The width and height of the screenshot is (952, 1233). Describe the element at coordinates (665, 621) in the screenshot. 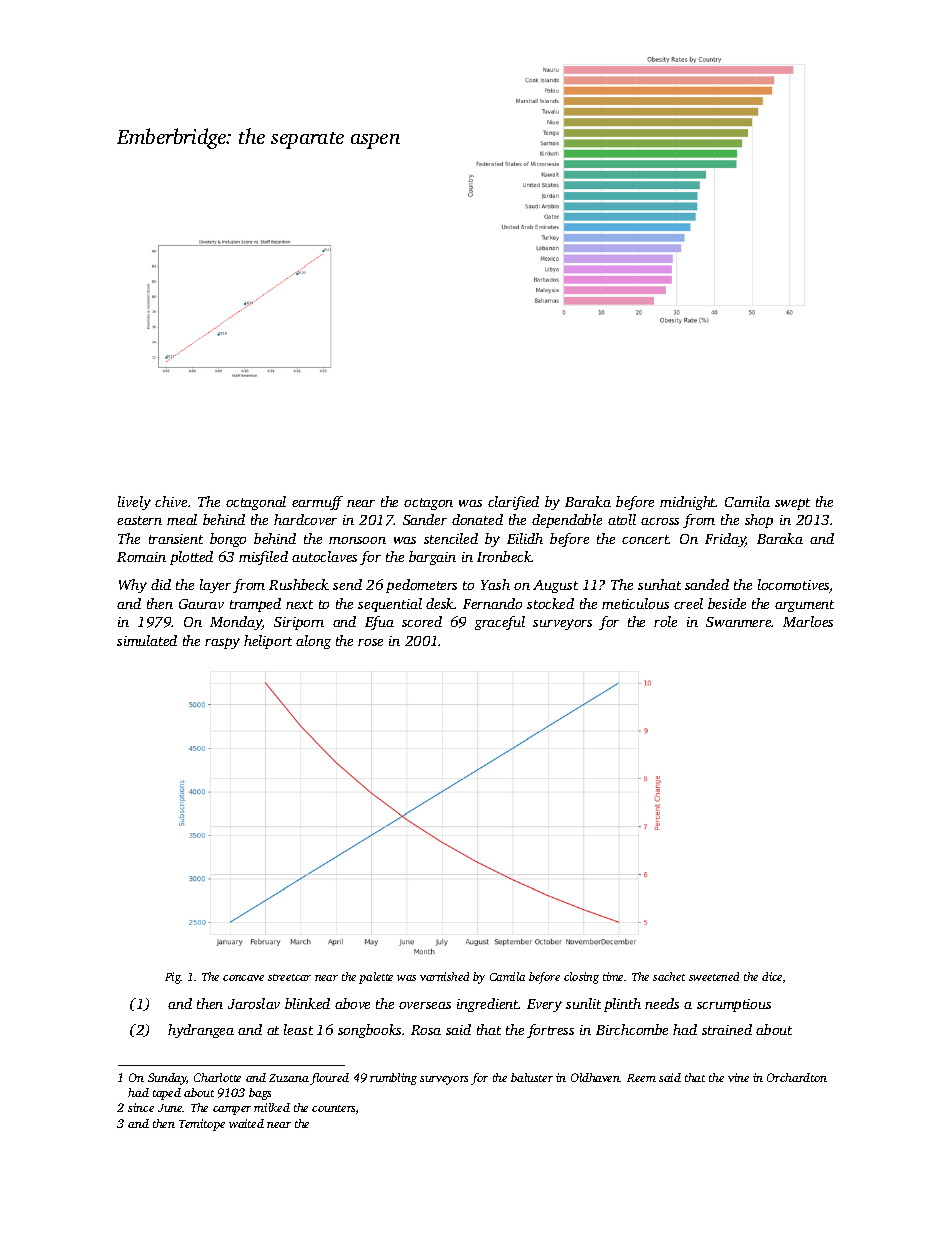

I see `role` at that location.
